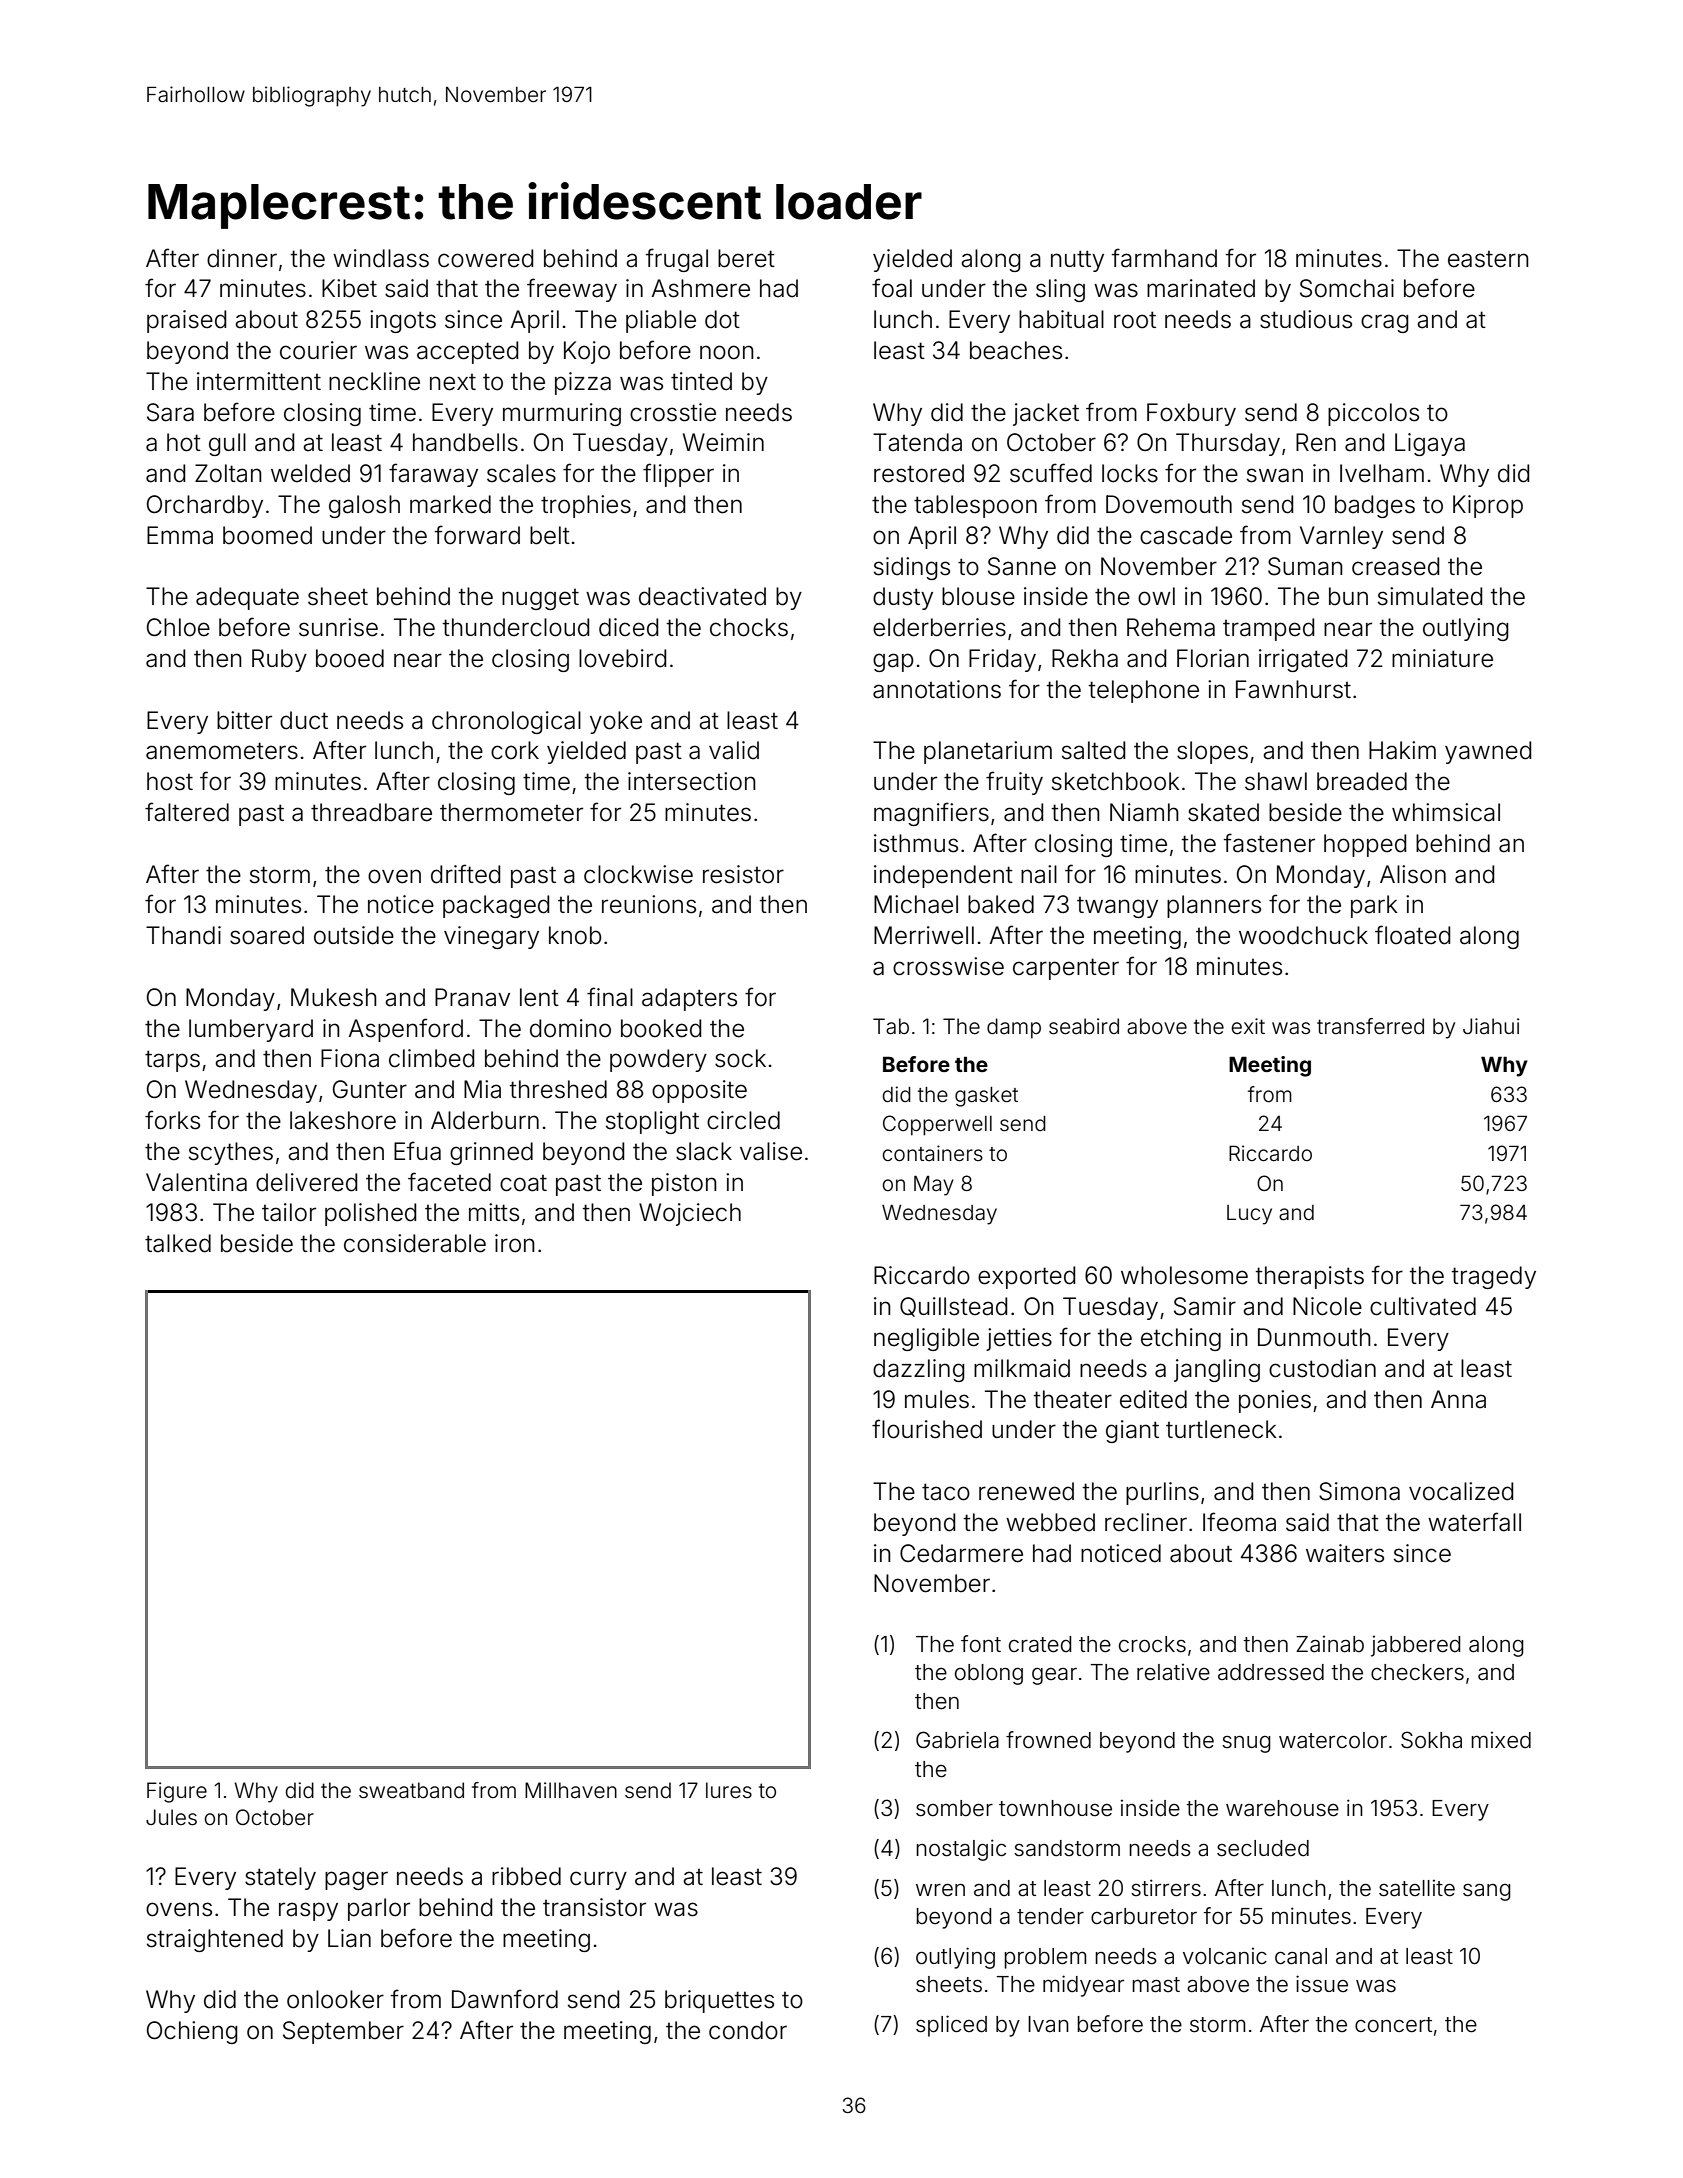 Image resolution: width=1683 pixels, height=2178 pixels. What do you see at coordinates (1275, 475) in the screenshot?
I see `swan` at bounding box center [1275, 475].
